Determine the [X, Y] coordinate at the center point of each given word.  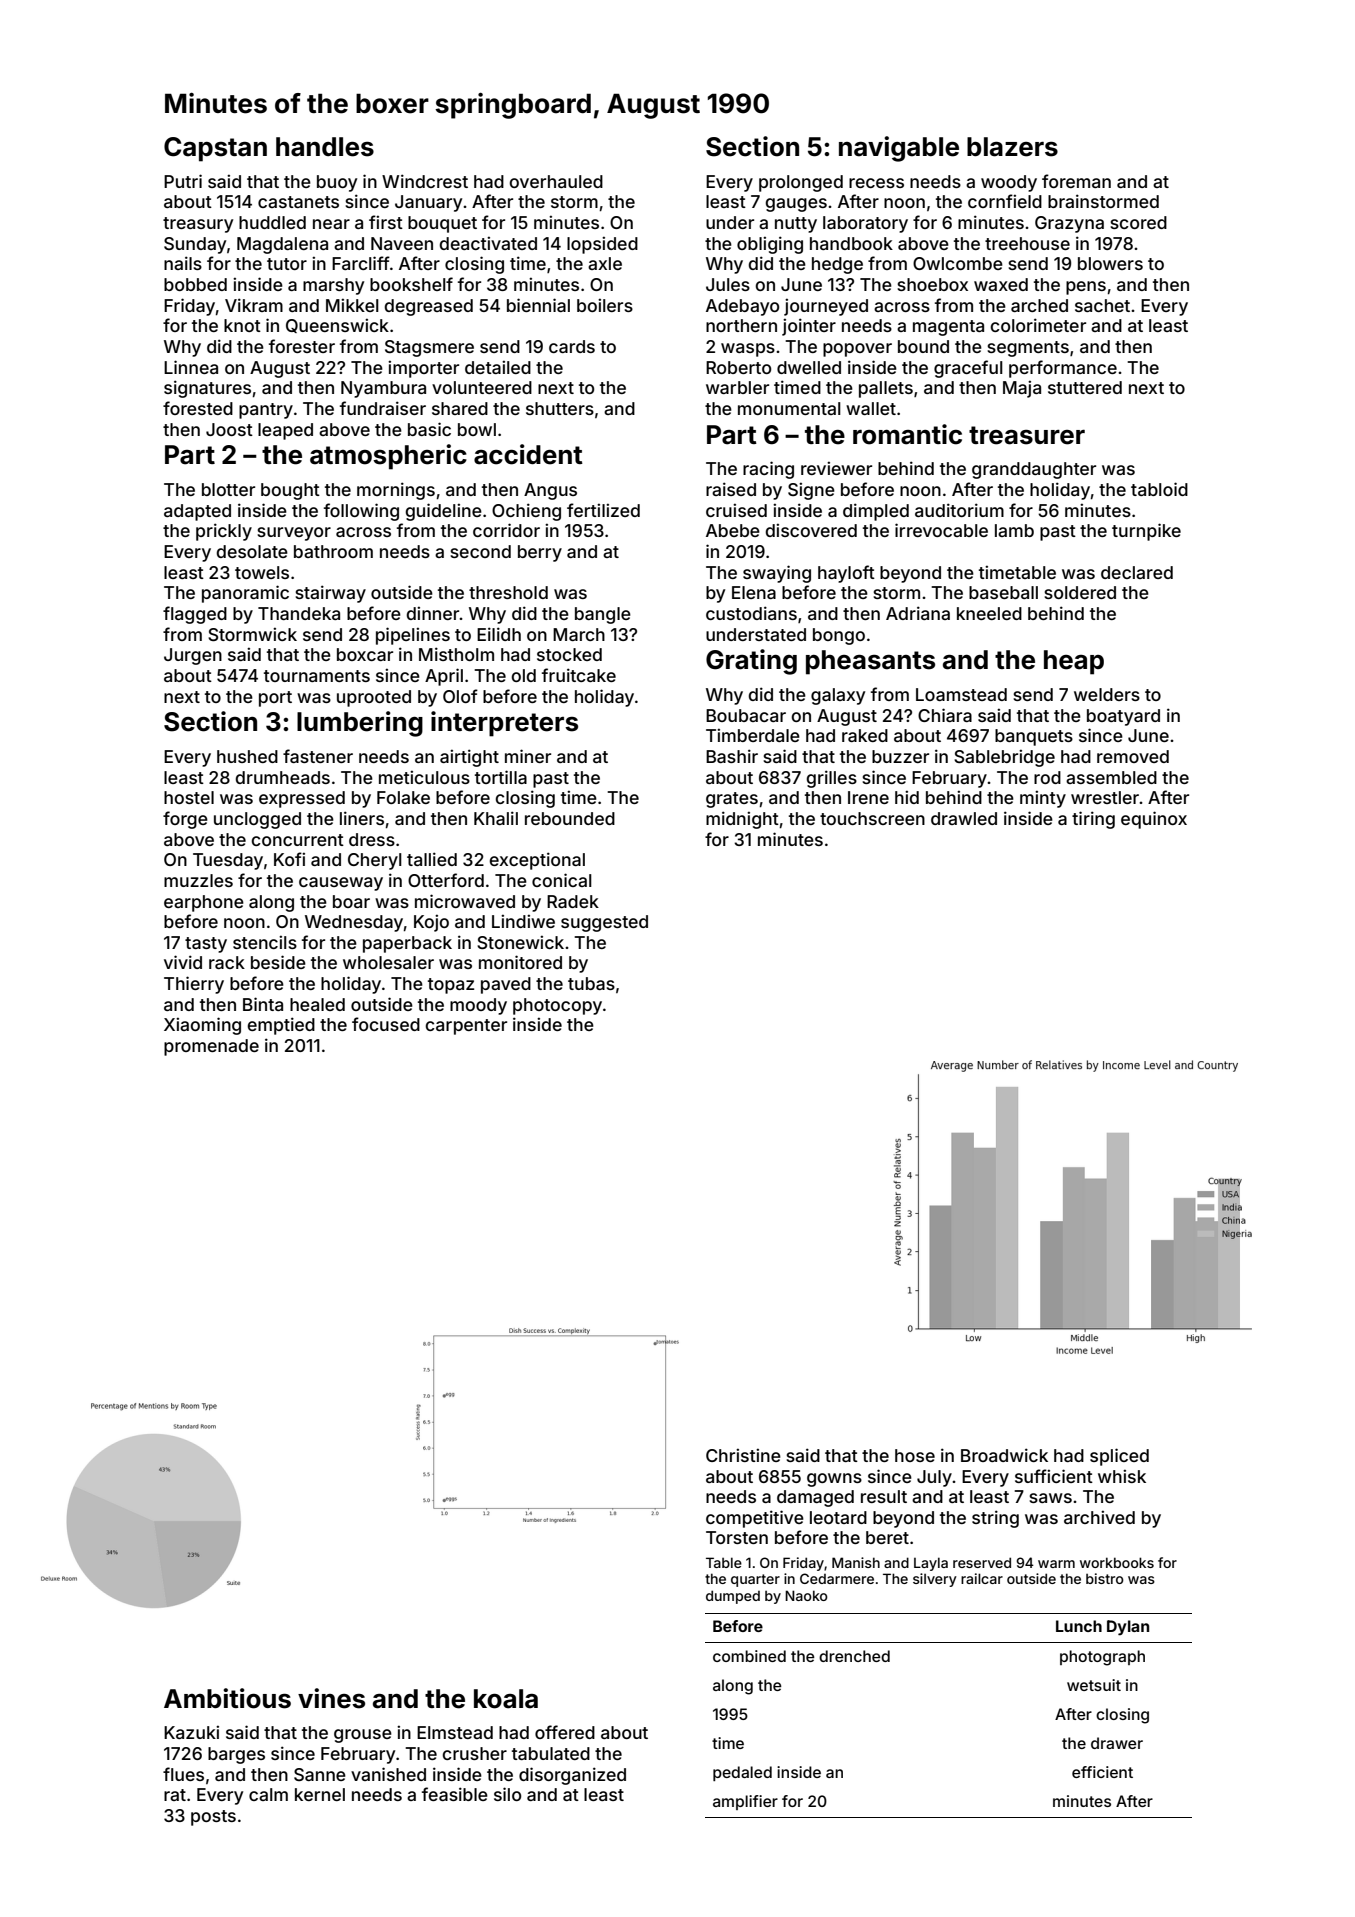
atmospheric [388, 457]
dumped [733, 1597]
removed [1133, 756]
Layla [931, 1564]
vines [331, 1698]
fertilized [603, 510]
